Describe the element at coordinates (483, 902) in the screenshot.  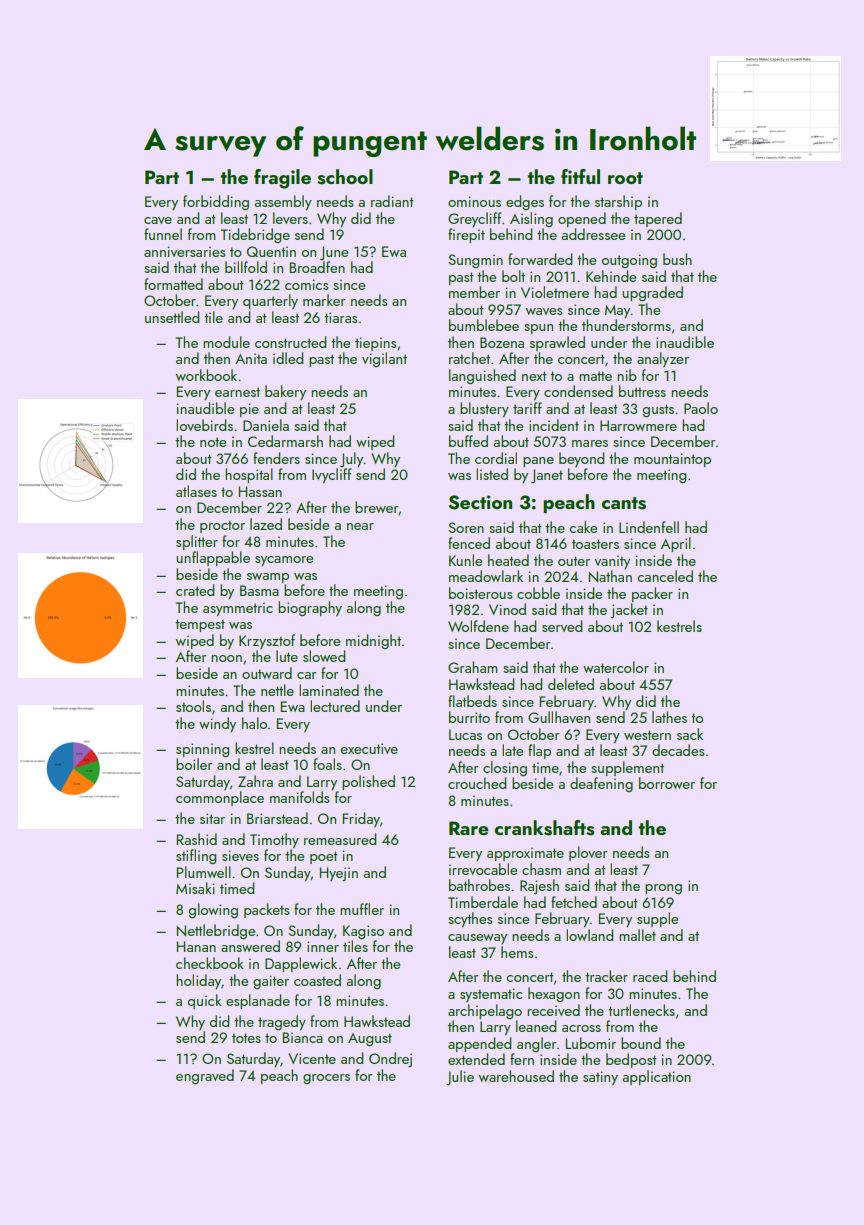
I see `Timberdale` at that location.
